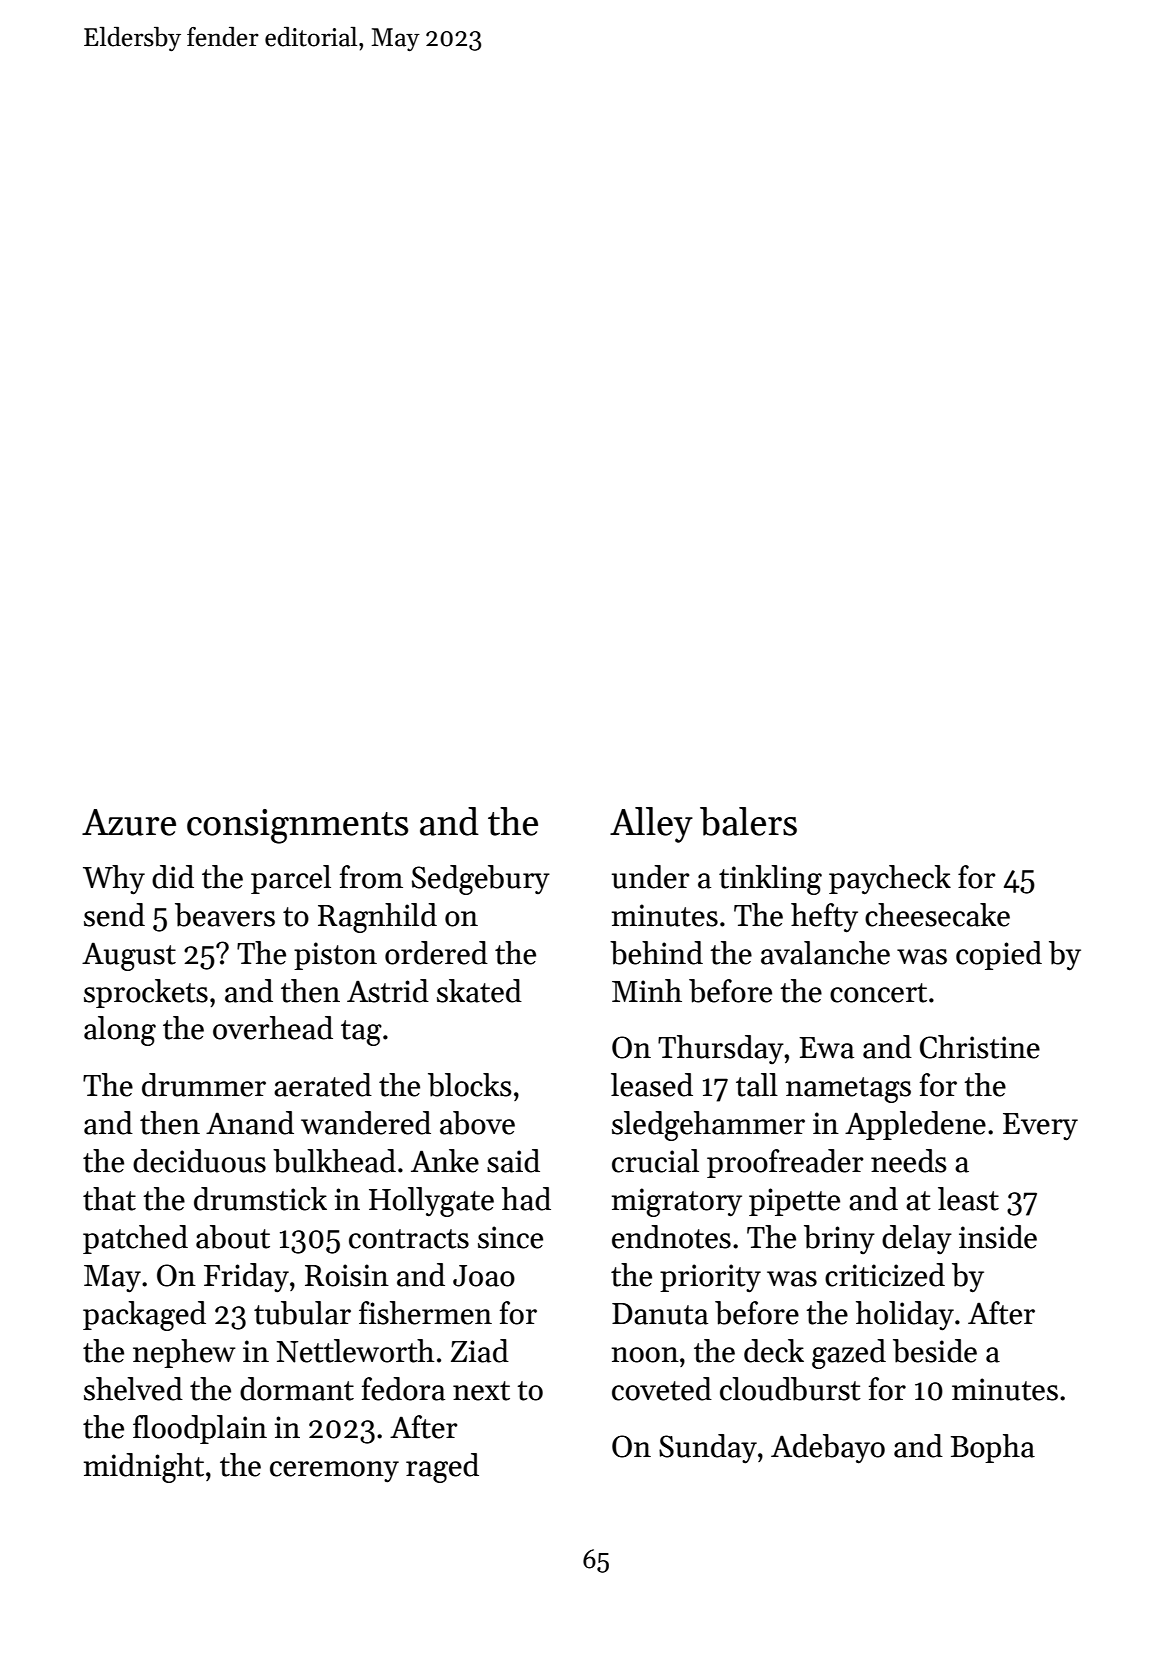 This document has height=1654, width=1165. I want to click on balers, so click(748, 821).
